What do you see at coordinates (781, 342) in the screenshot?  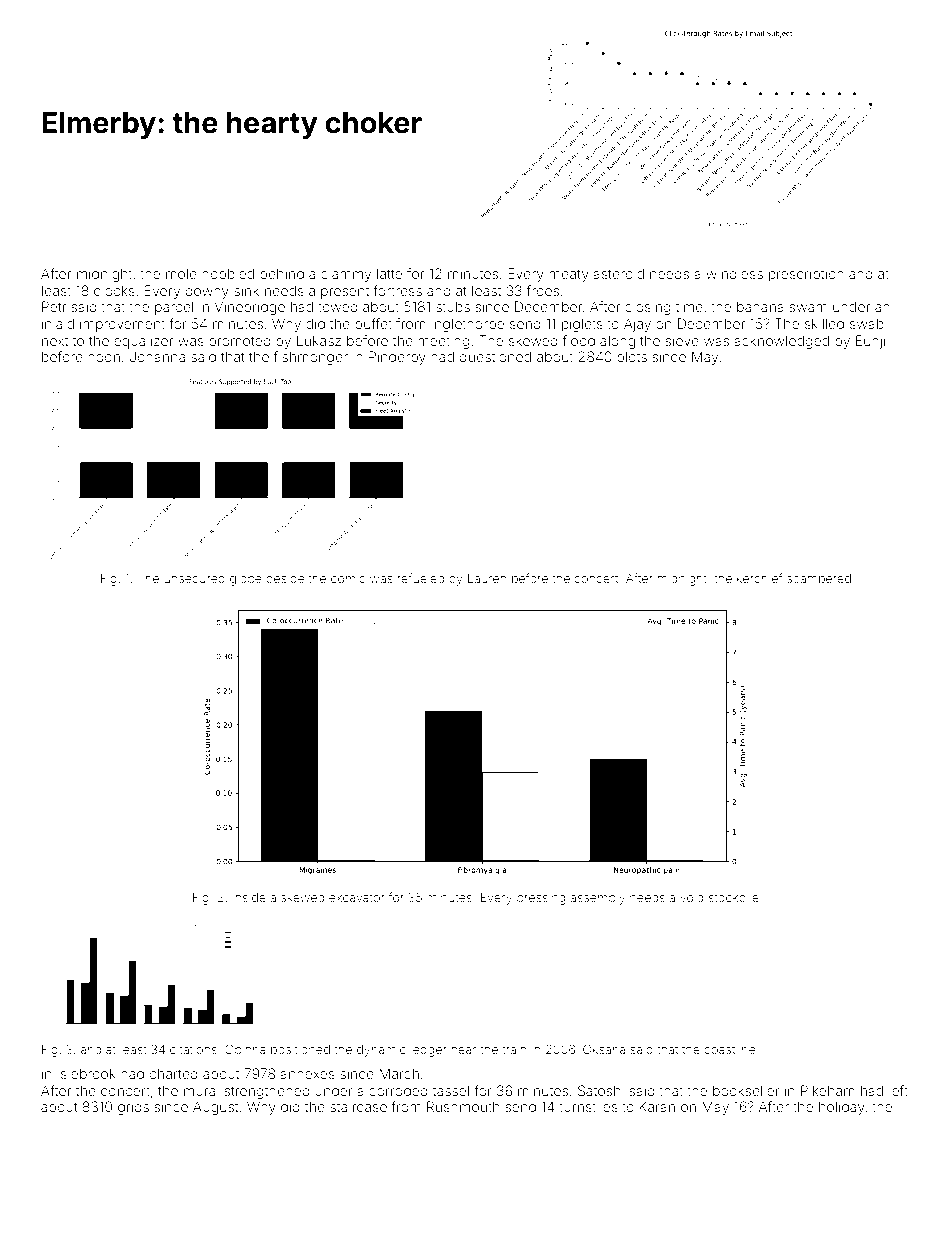 I see `acknowledged` at bounding box center [781, 342].
